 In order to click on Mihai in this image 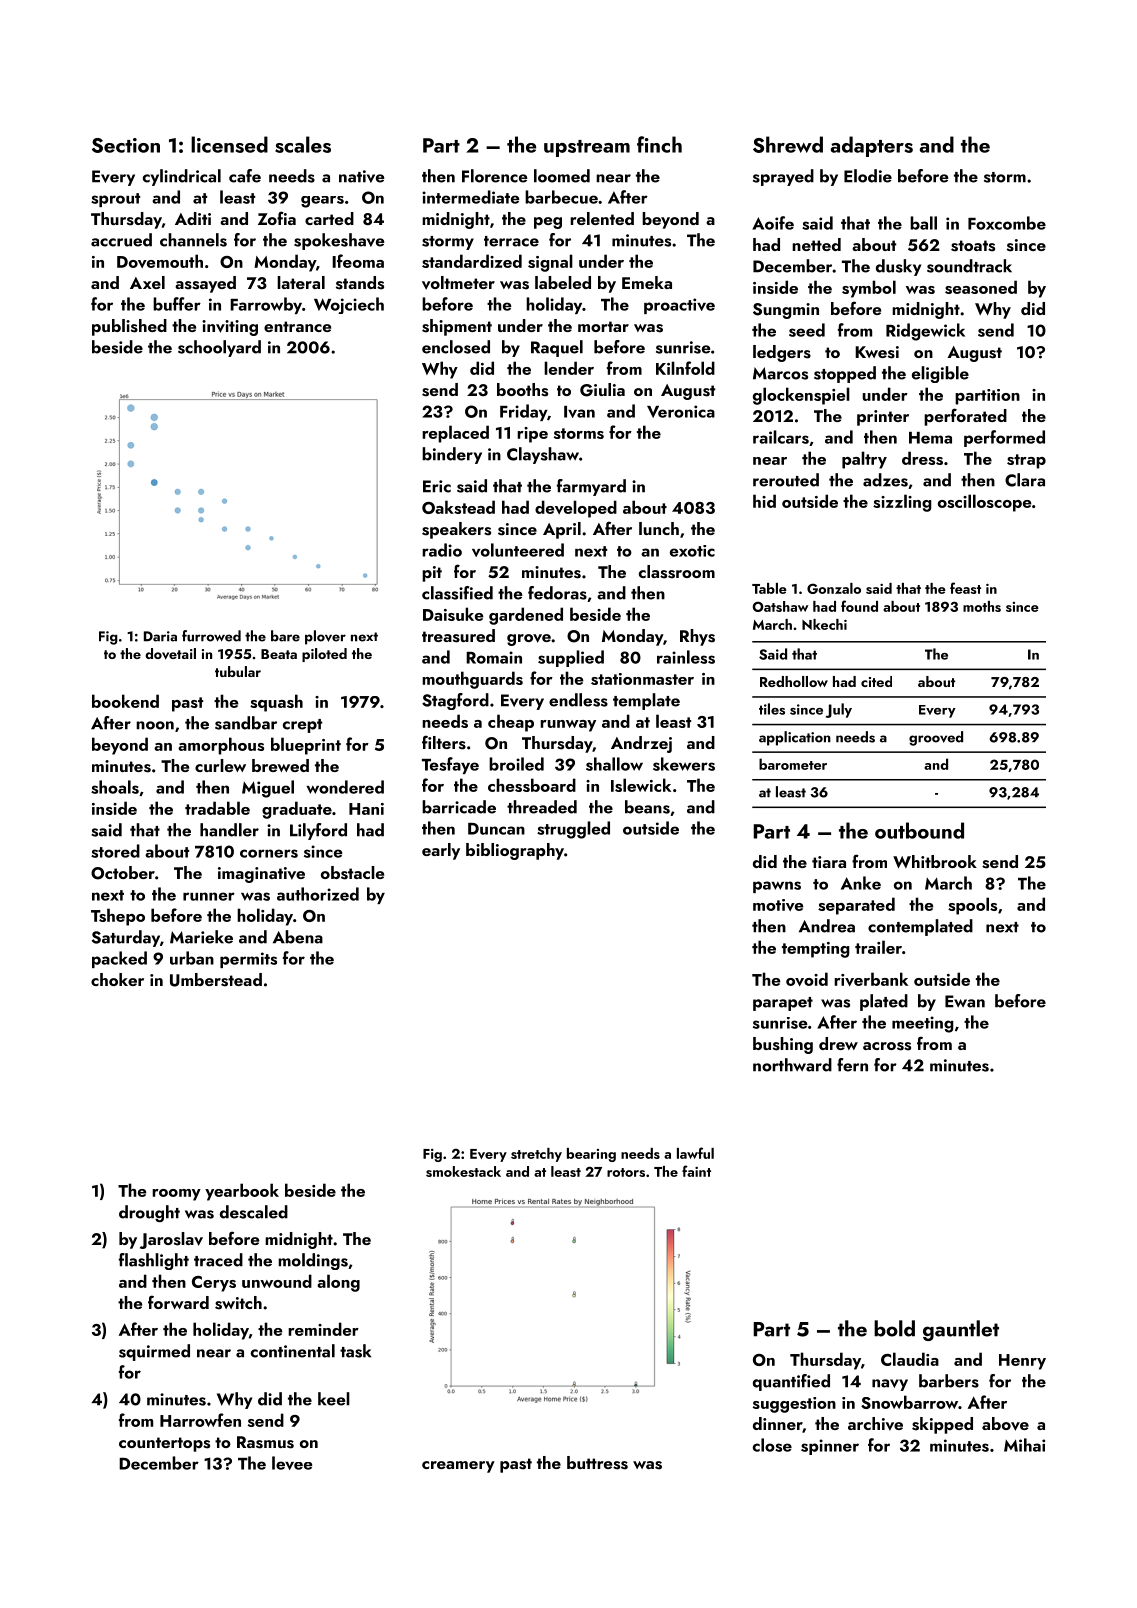, I will do `click(1024, 1445)`.
